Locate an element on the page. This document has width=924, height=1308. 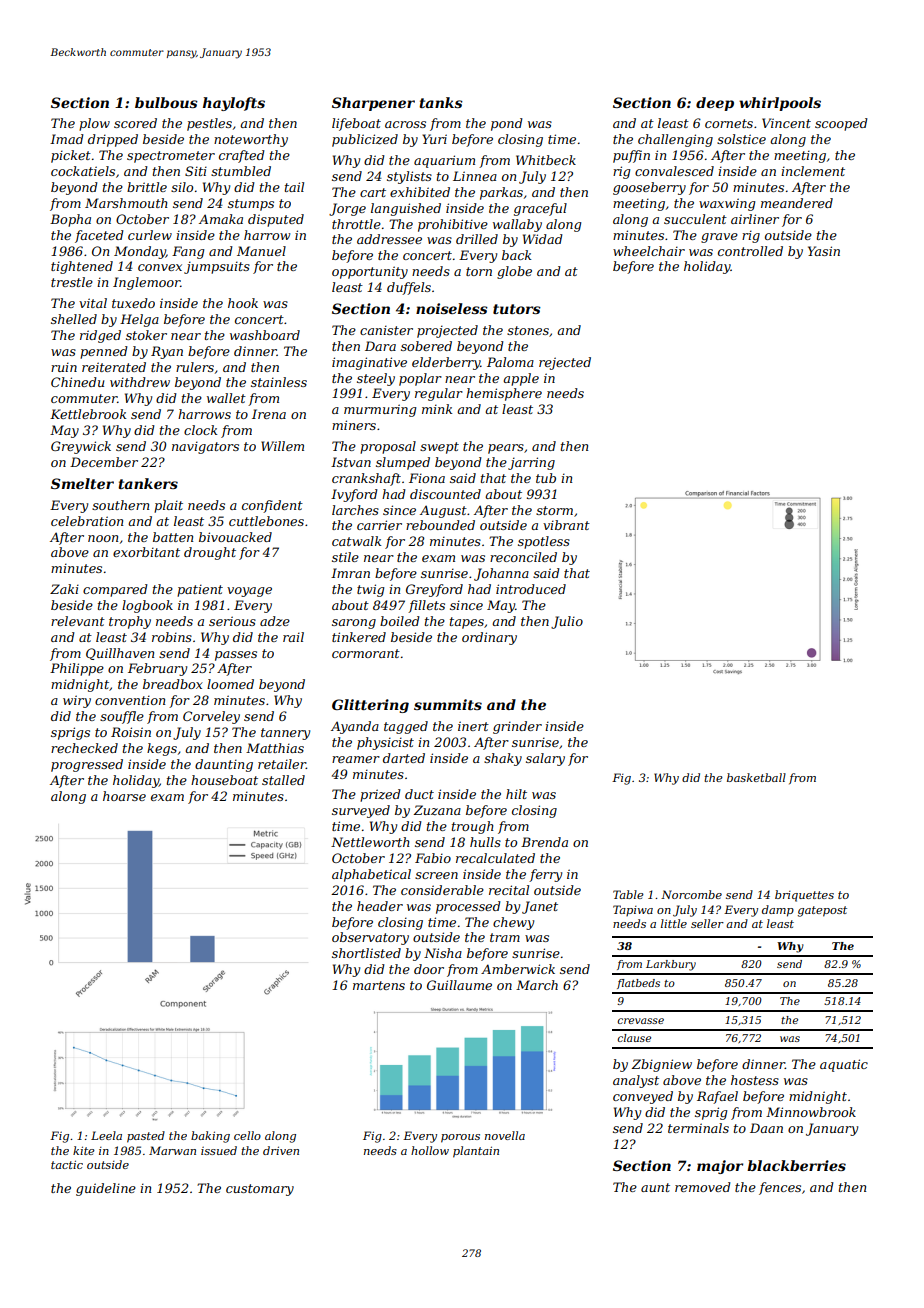
basketball is located at coordinates (756, 777).
